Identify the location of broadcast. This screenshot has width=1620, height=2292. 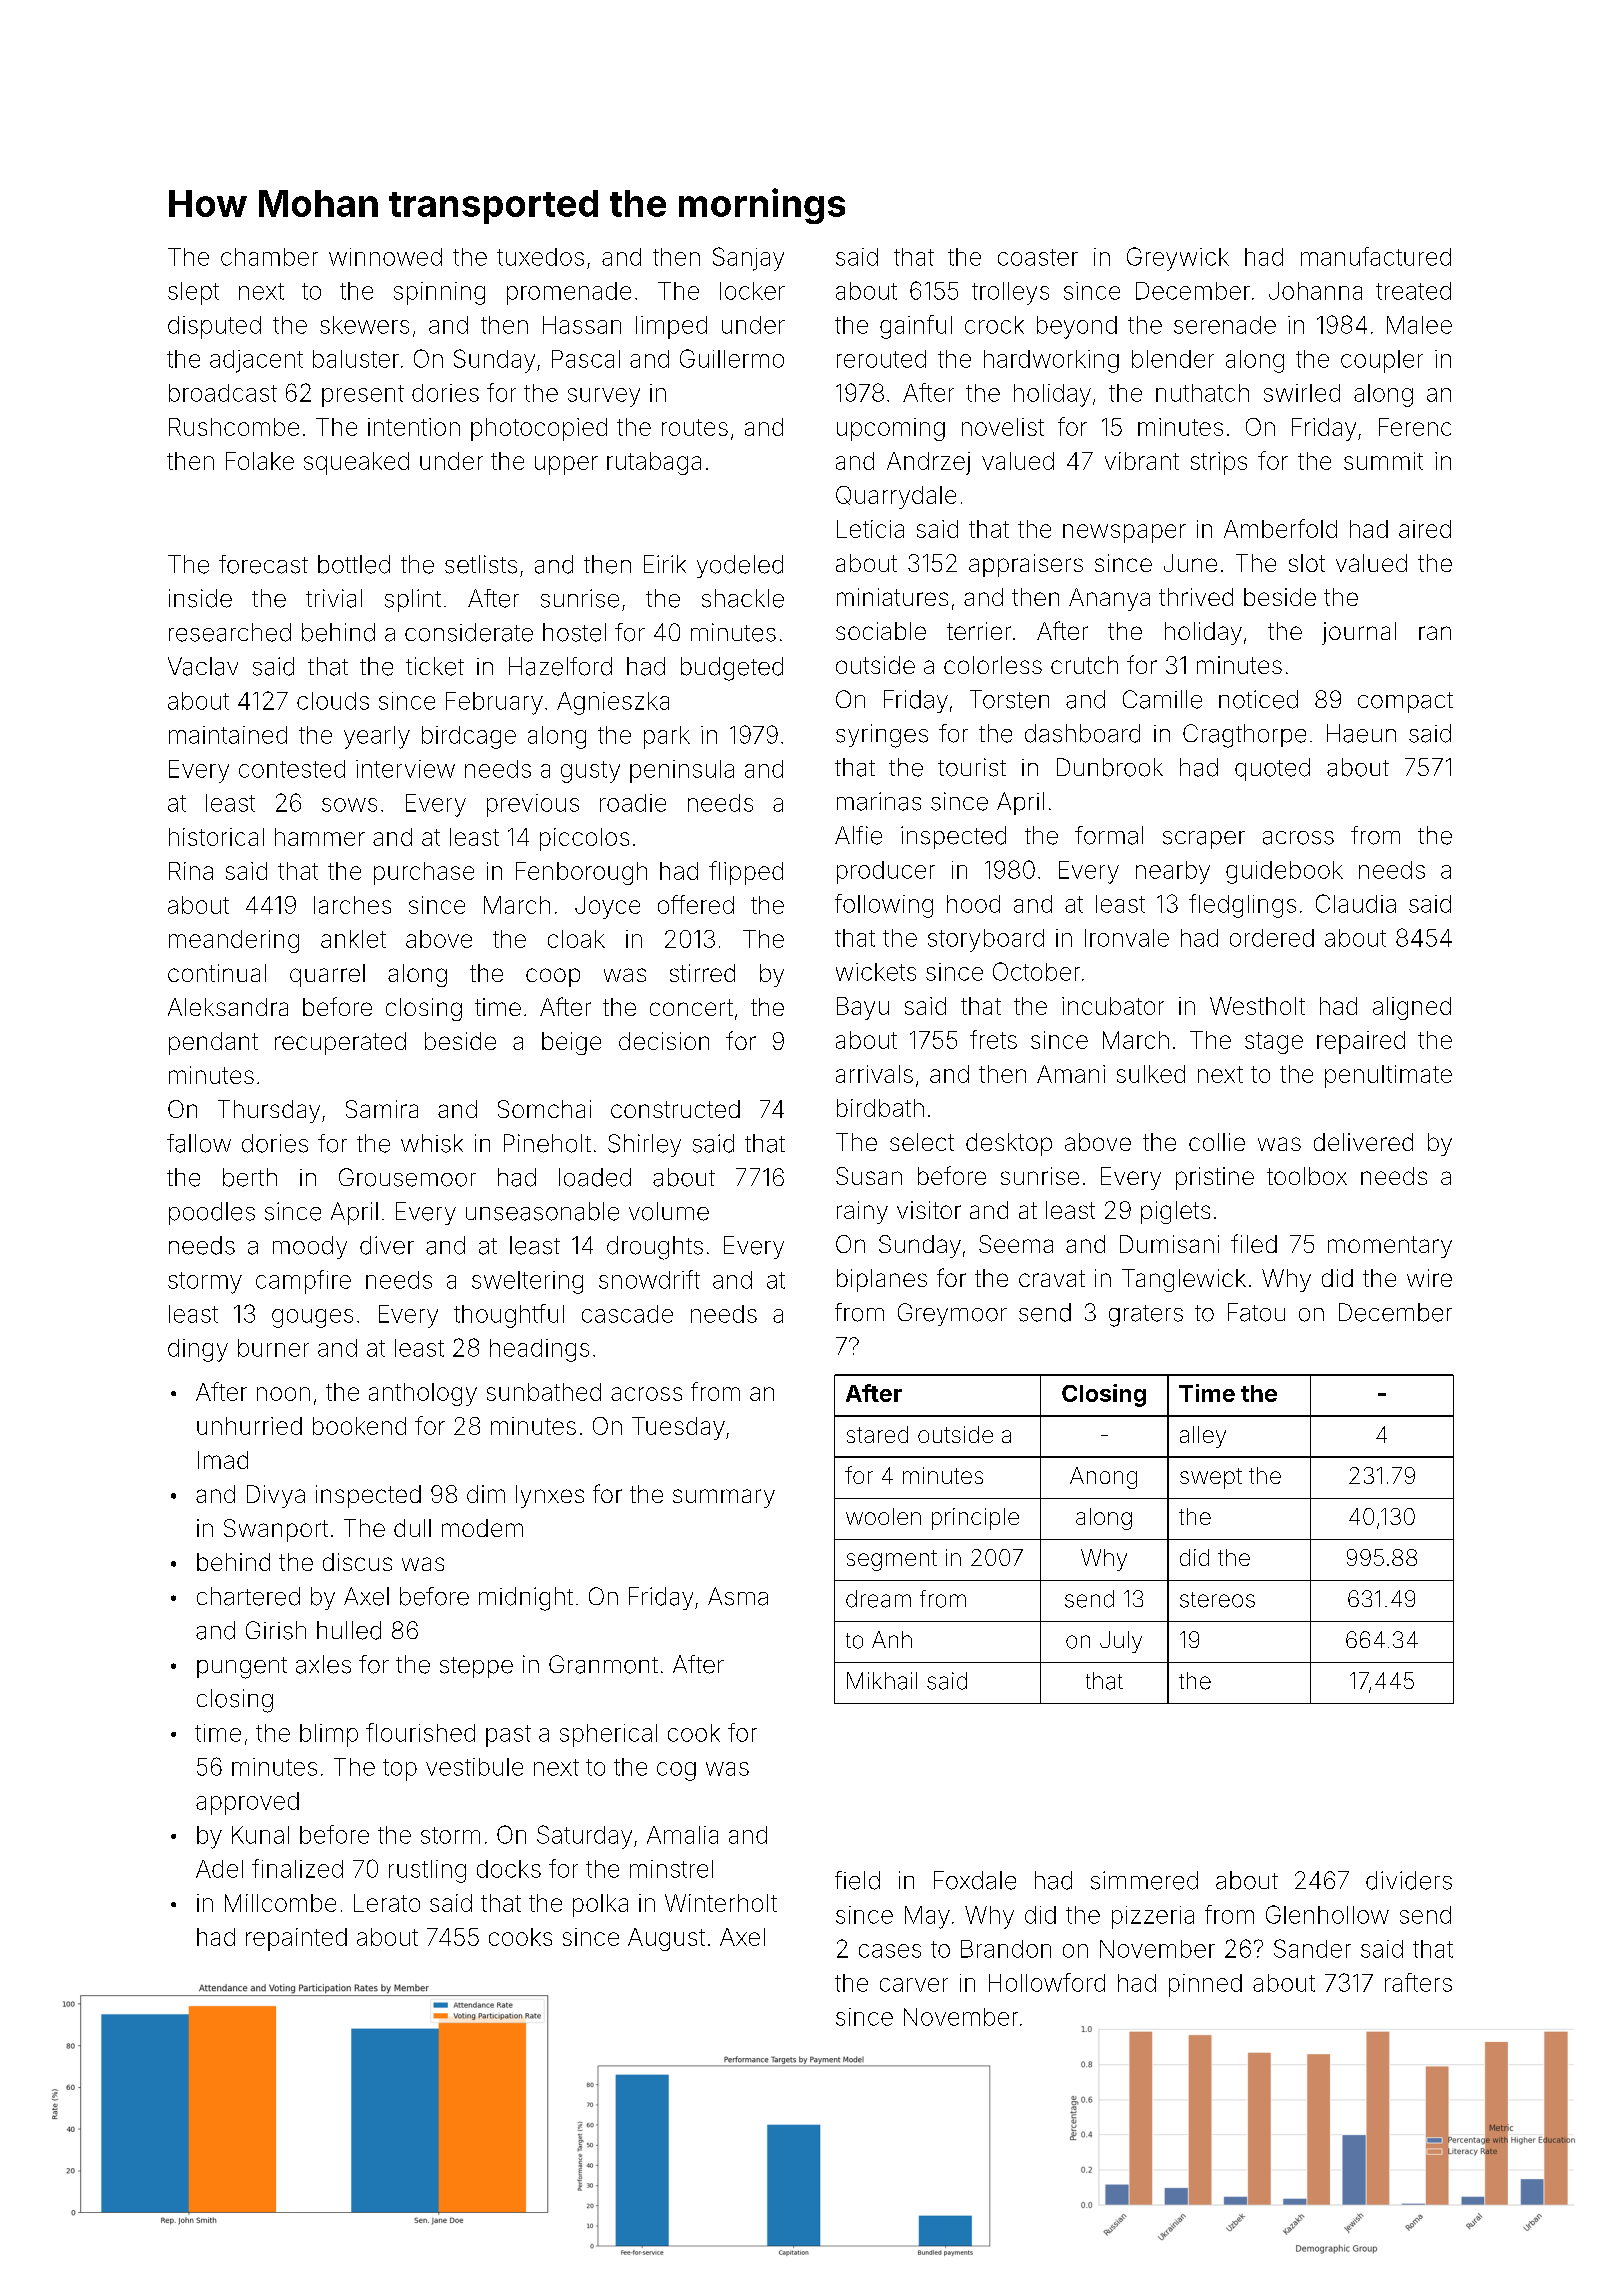
(223, 393).
